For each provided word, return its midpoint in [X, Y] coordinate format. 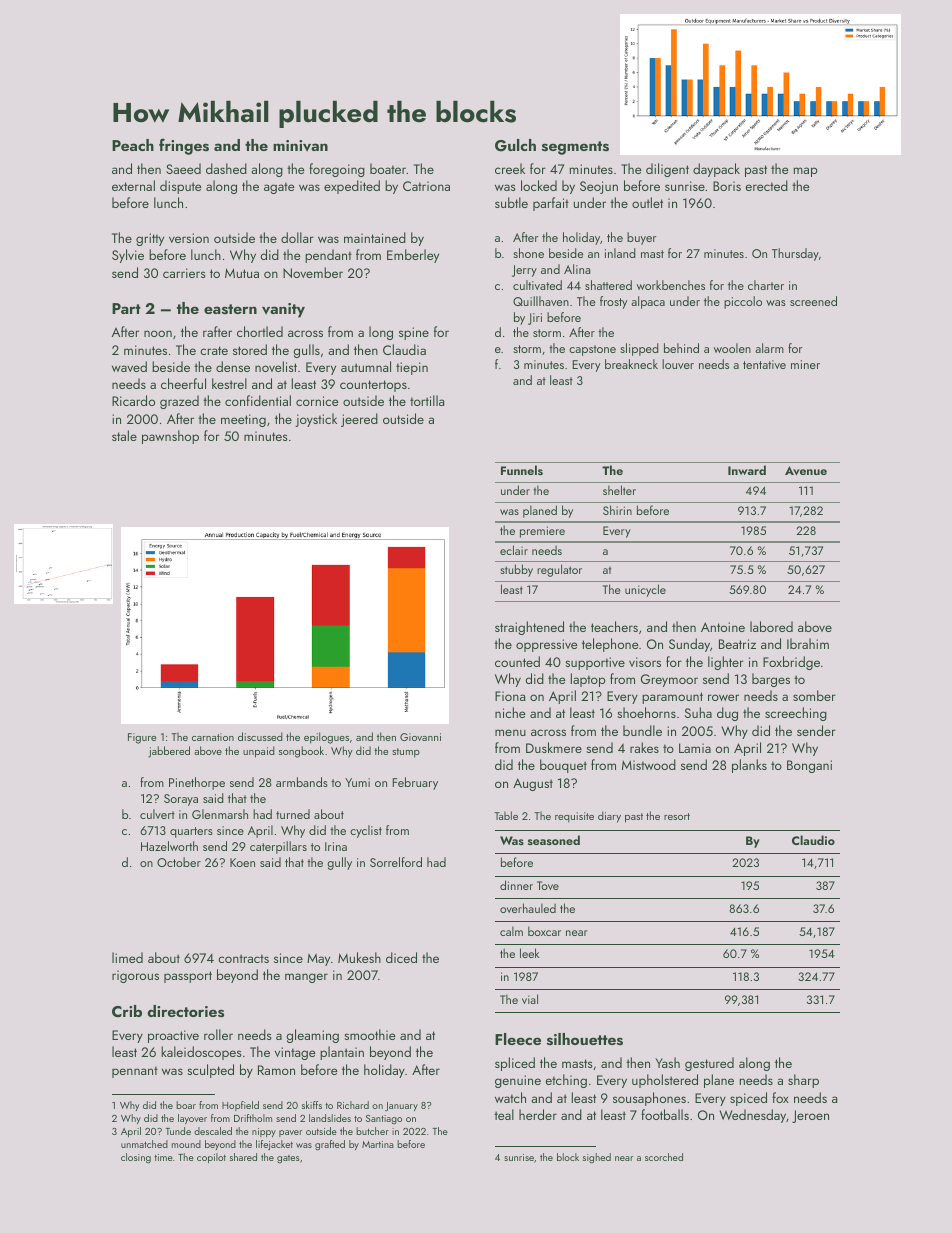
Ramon [276, 1070]
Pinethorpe [197, 783]
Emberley [413, 256]
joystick [316, 420]
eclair [514, 550]
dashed [226, 168]
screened [813, 301]
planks [749, 766]
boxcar [544, 931]
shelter [619, 490]
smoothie [370, 1034]
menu [510, 732]
